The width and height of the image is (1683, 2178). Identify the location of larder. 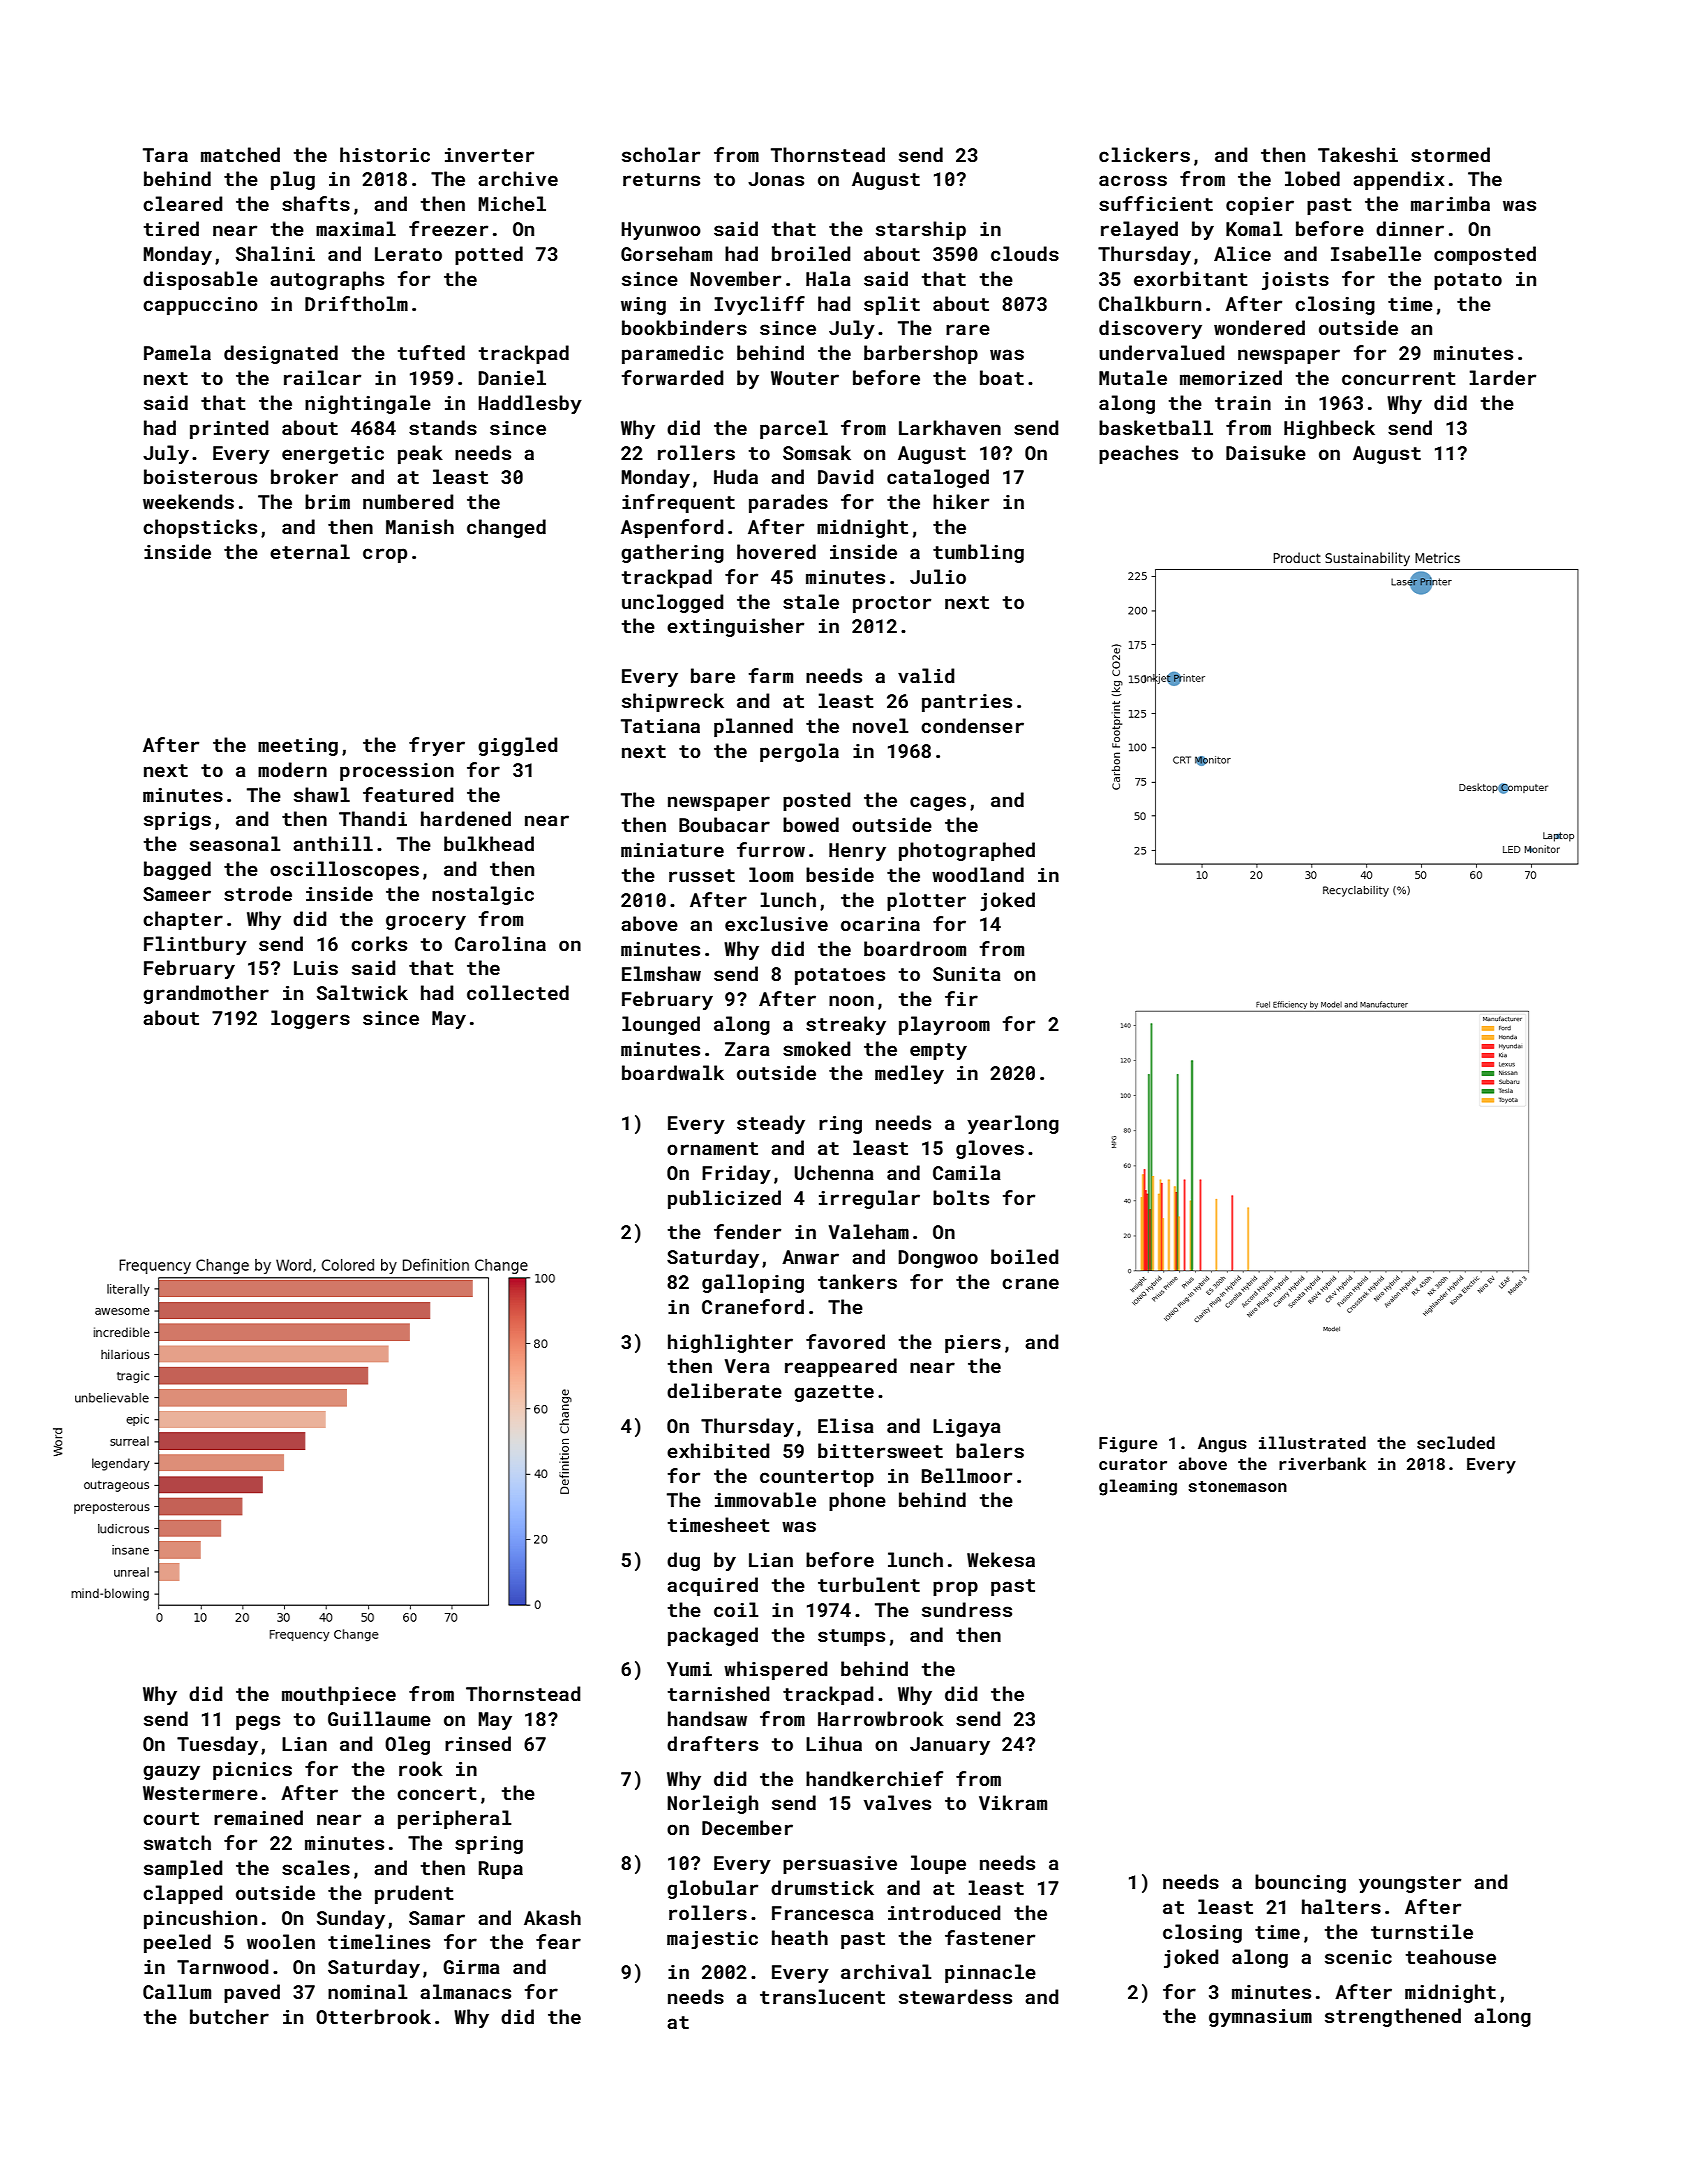
(1503, 377).
